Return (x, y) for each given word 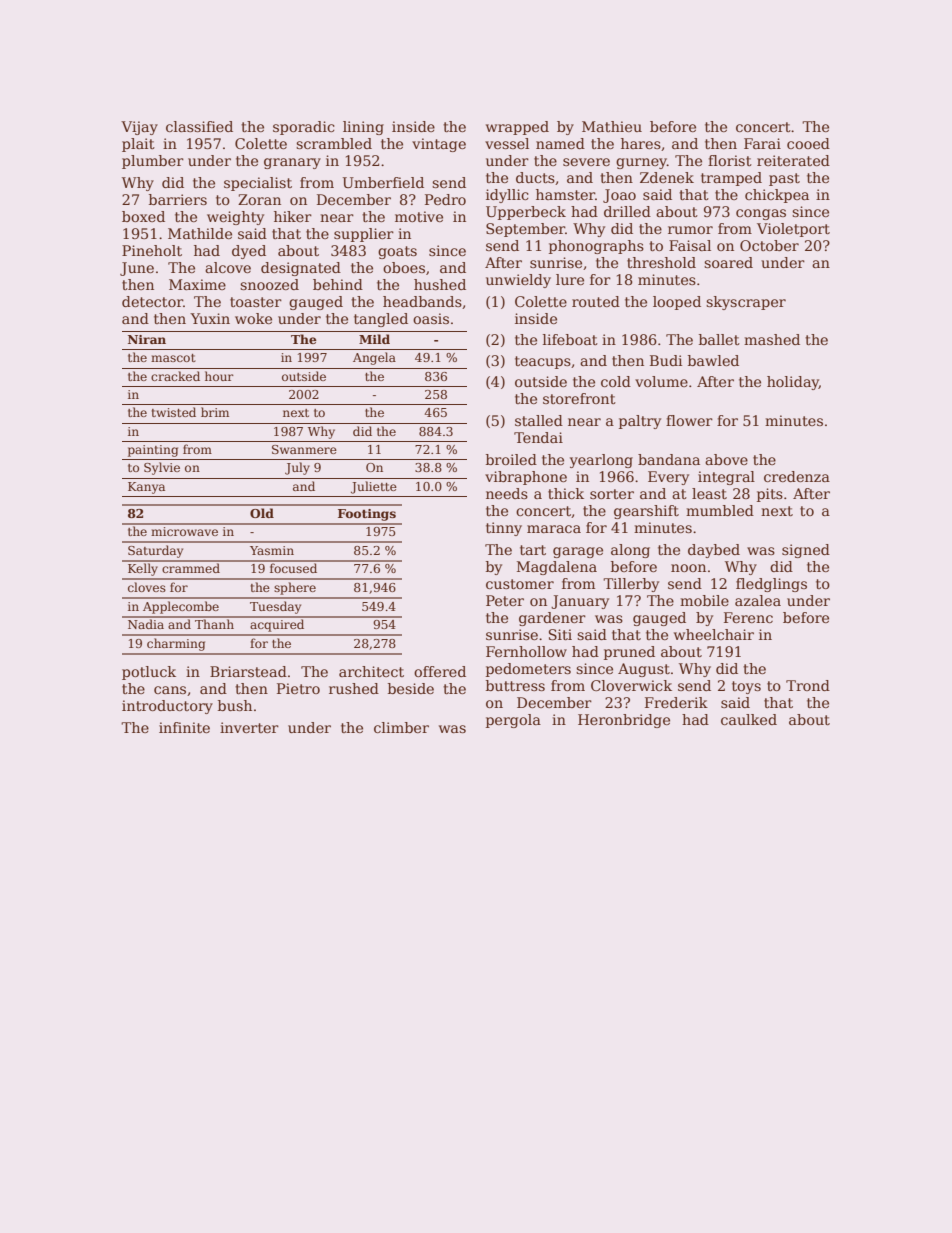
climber (401, 727)
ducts (535, 177)
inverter (249, 727)
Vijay (139, 128)
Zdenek (667, 177)
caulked (749, 719)
